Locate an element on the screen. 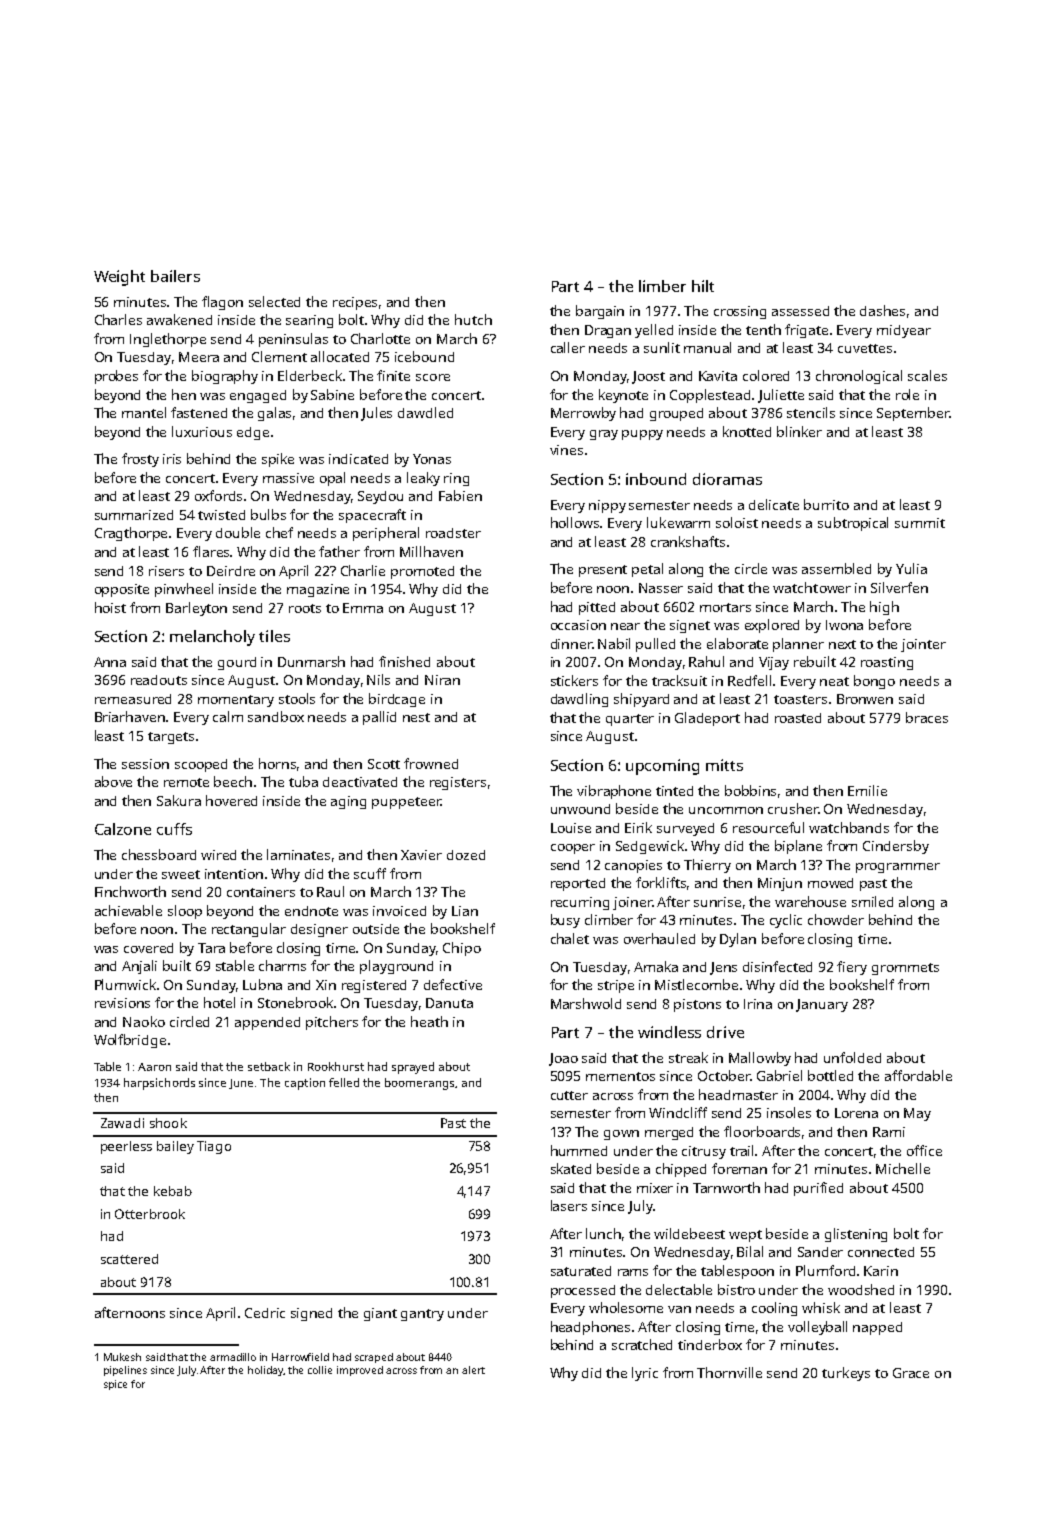 This screenshot has height=1516, width=1047. caller is located at coordinates (568, 347).
